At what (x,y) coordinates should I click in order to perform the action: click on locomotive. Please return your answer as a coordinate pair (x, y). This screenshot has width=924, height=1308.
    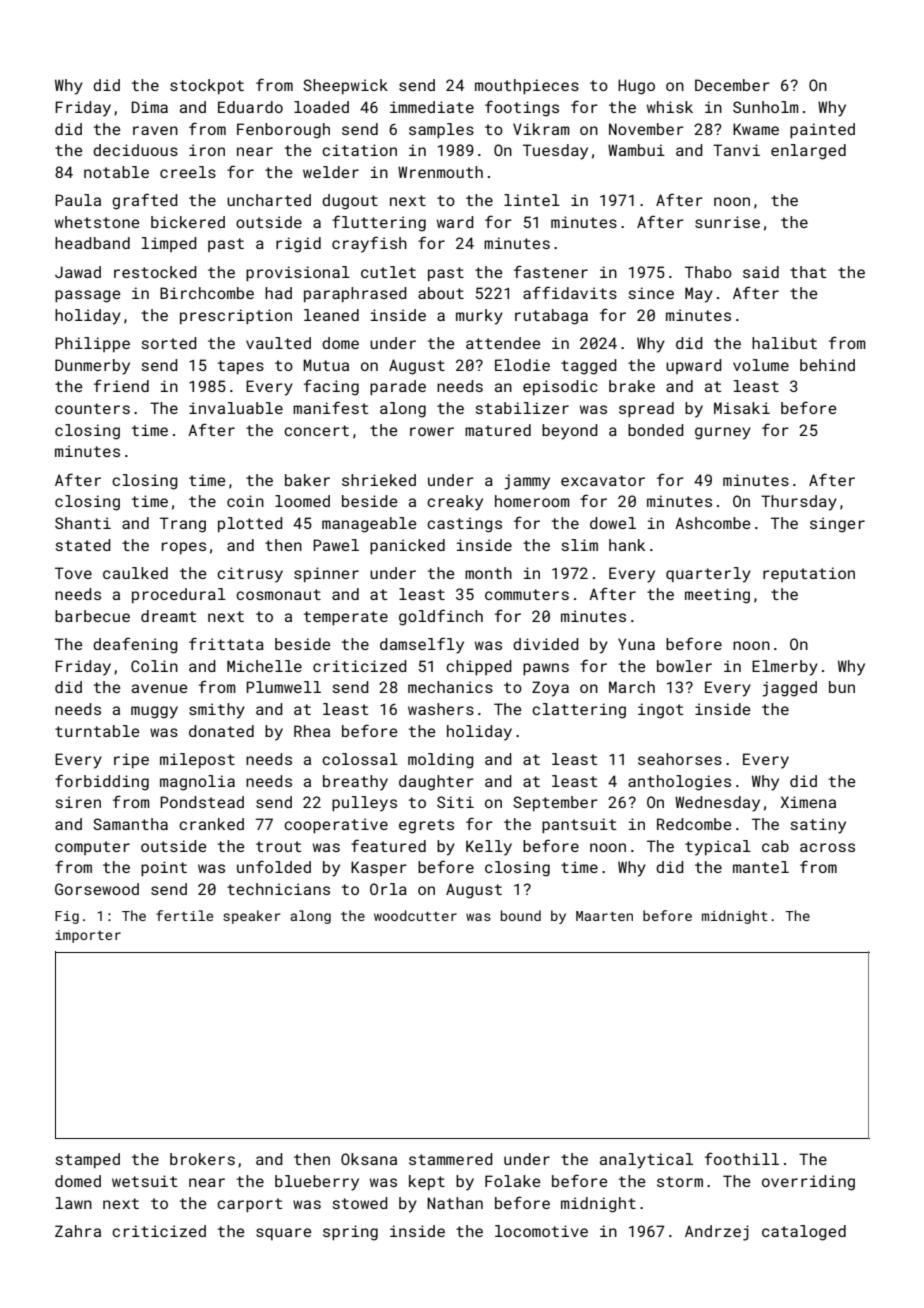
    Looking at the image, I should click on (541, 1231).
